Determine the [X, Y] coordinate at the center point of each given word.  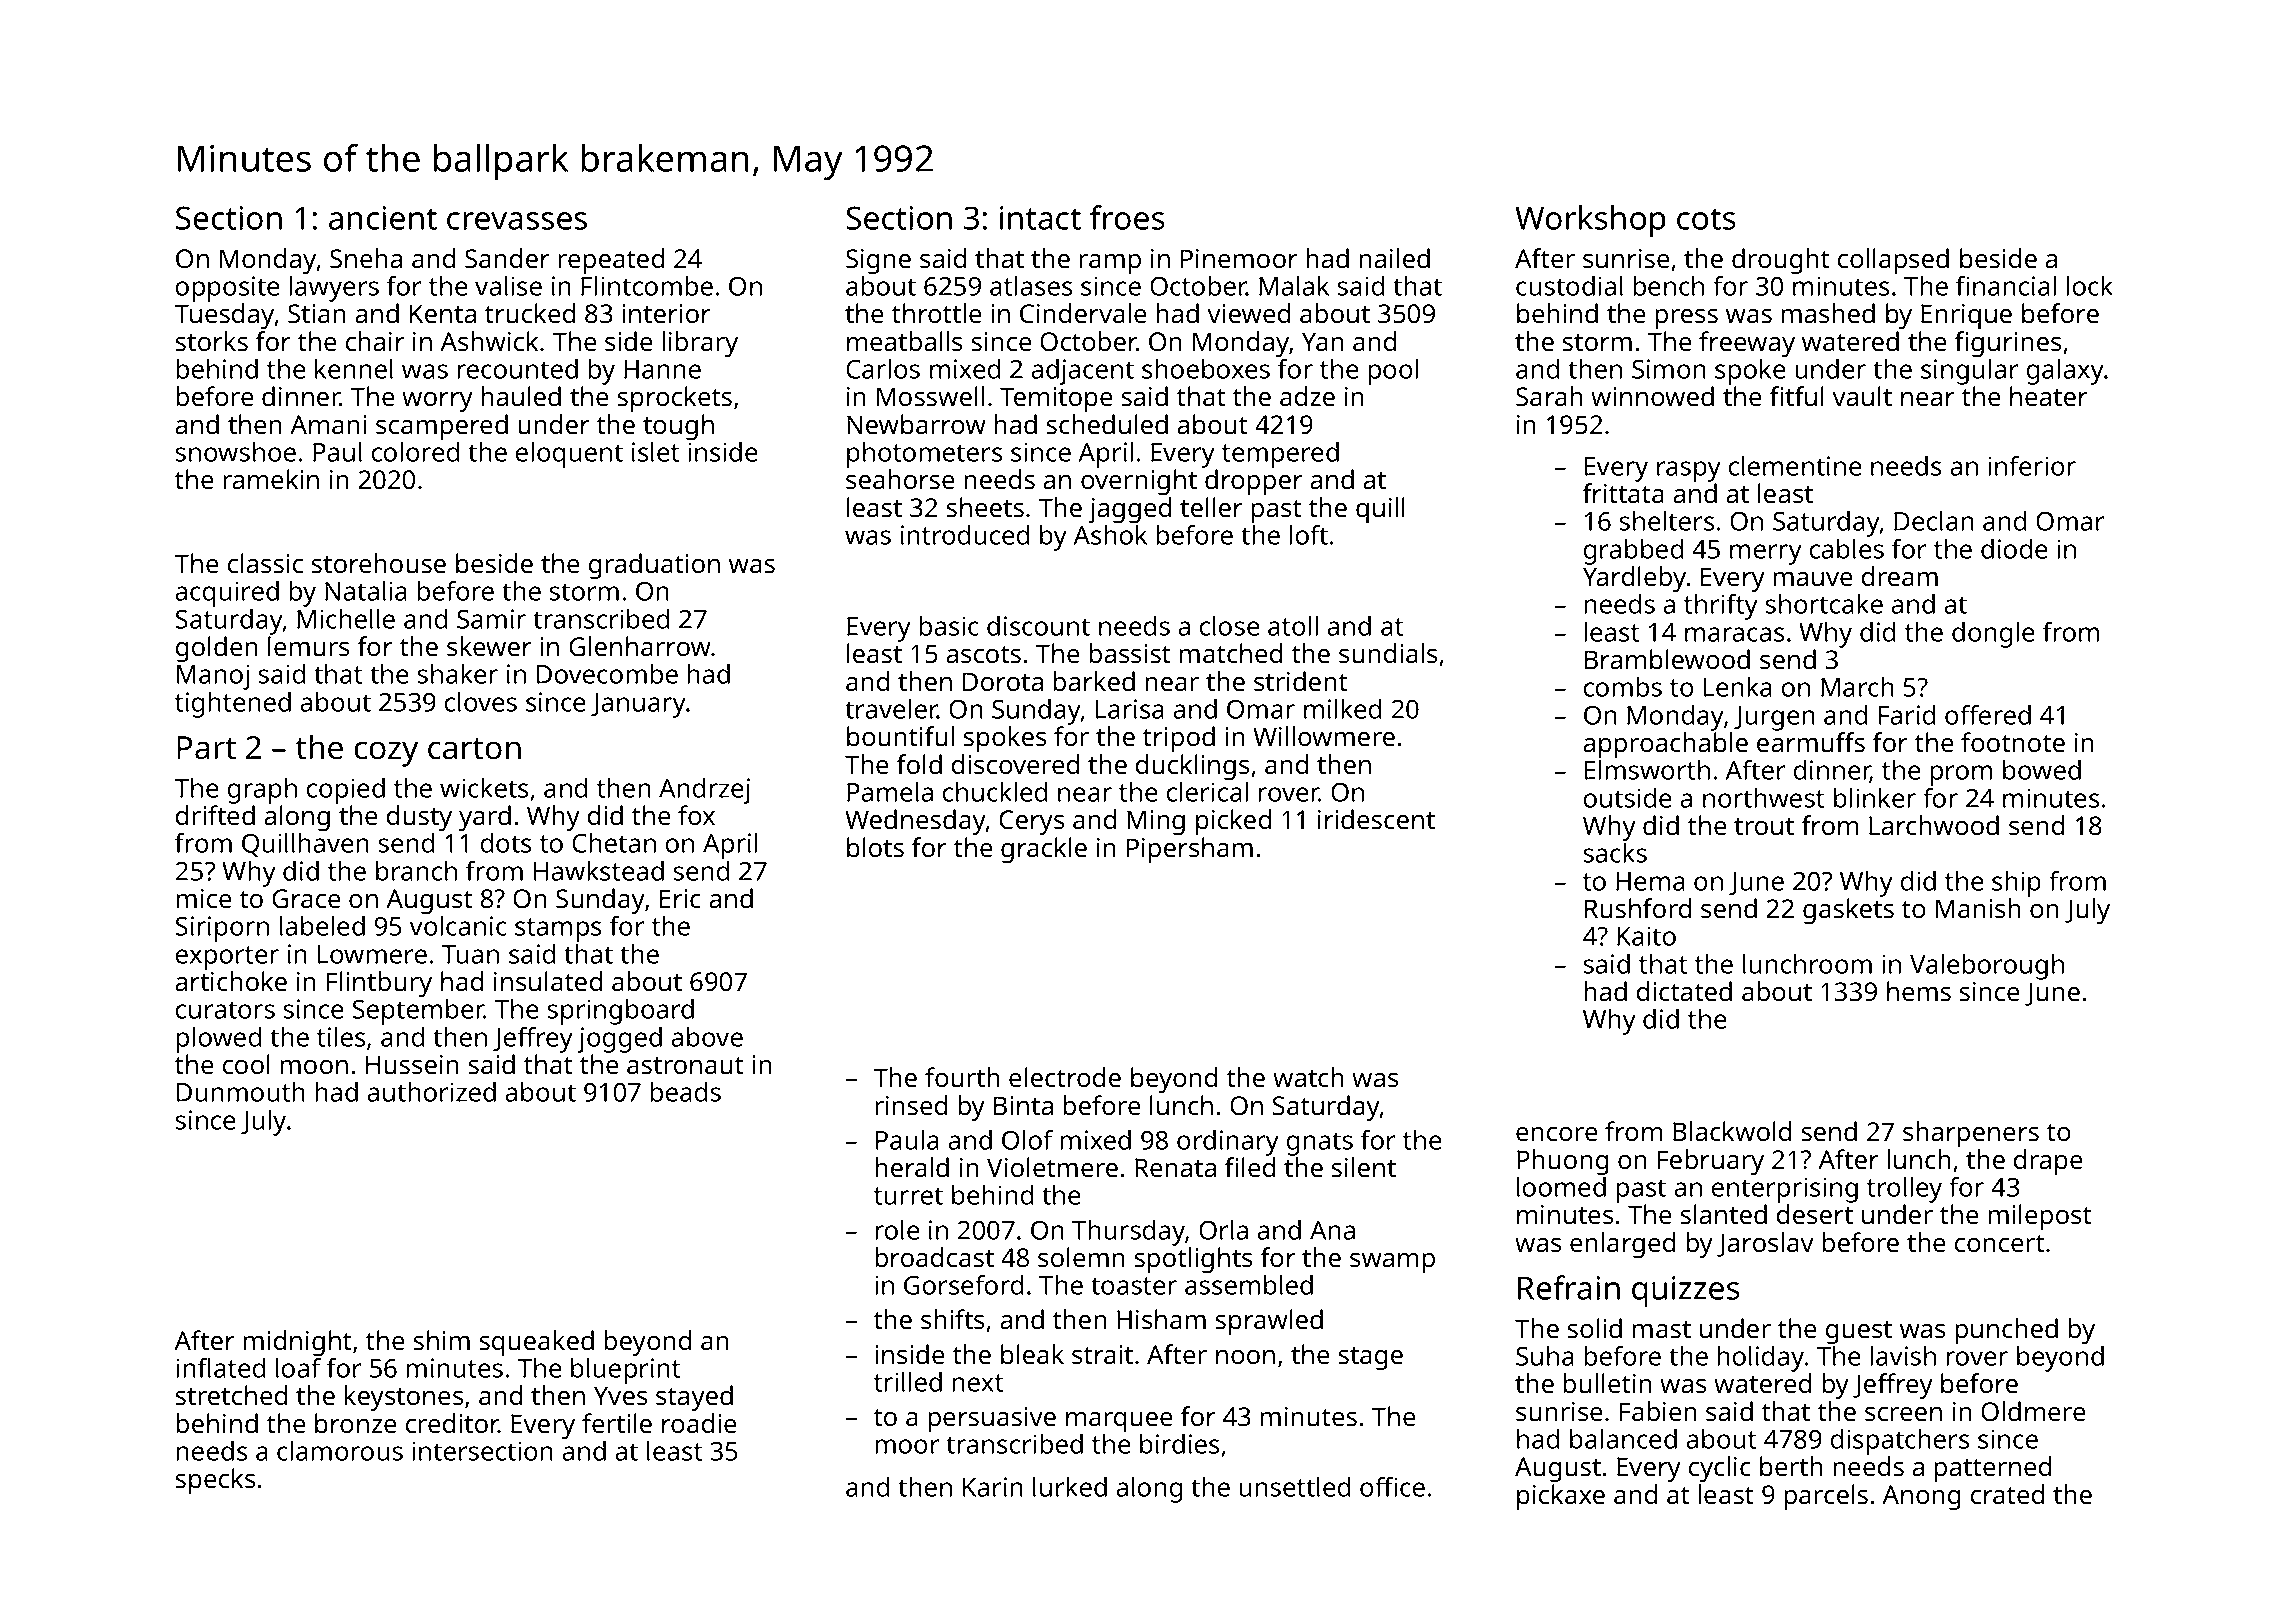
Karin [993, 1487]
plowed [219, 1040]
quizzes [1686, 1291]
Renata [1175, 1168]
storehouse [379, 563]
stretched [232, 1395]
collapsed [1893, 261]
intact [1040, 218]
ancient [383, 218]
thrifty [1721, 606]
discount [1038, 626]
